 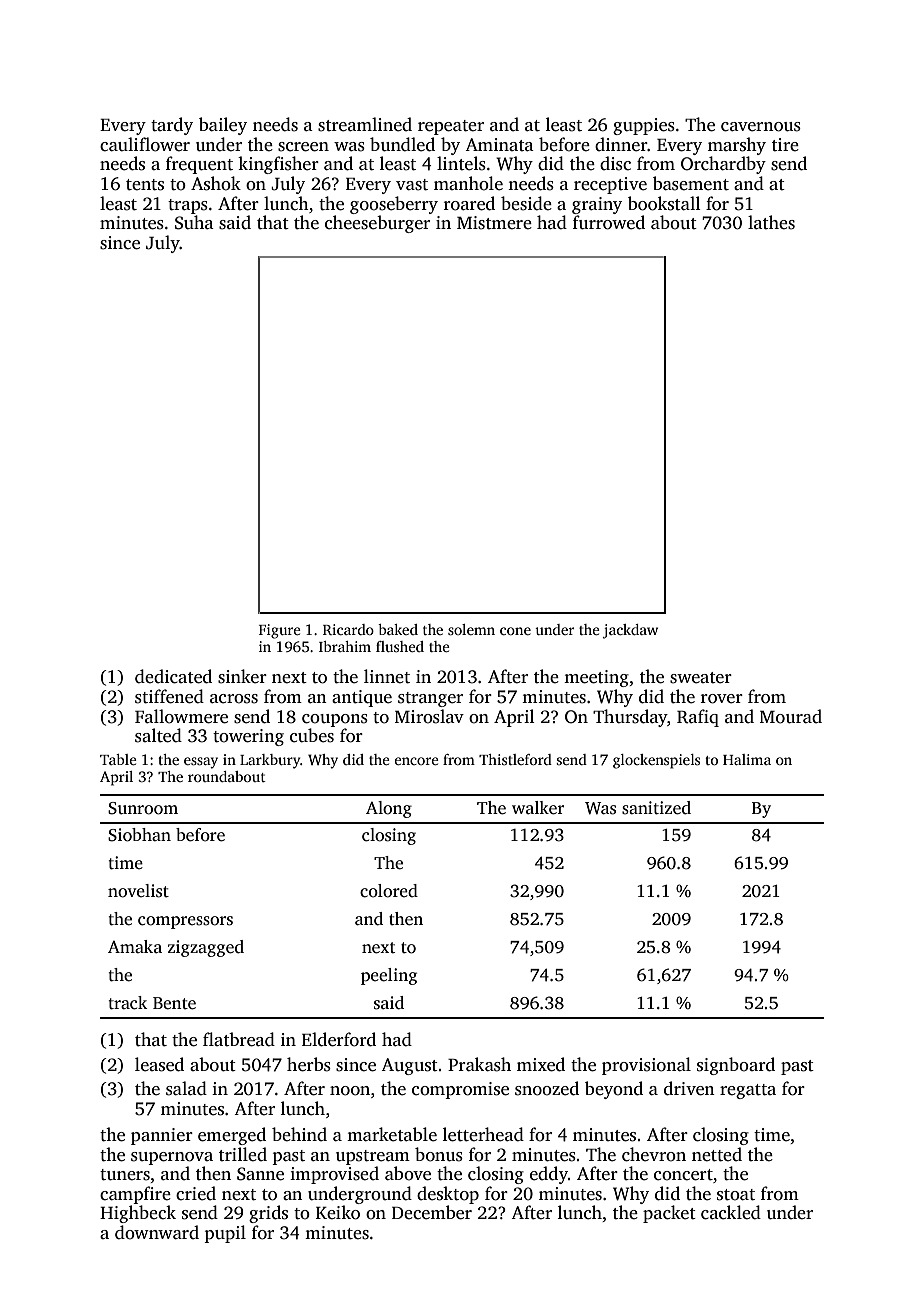 What do you see at coordinates (644, 126) in the screenshot?
I see `guppies` at bounding box center [644, 126].
